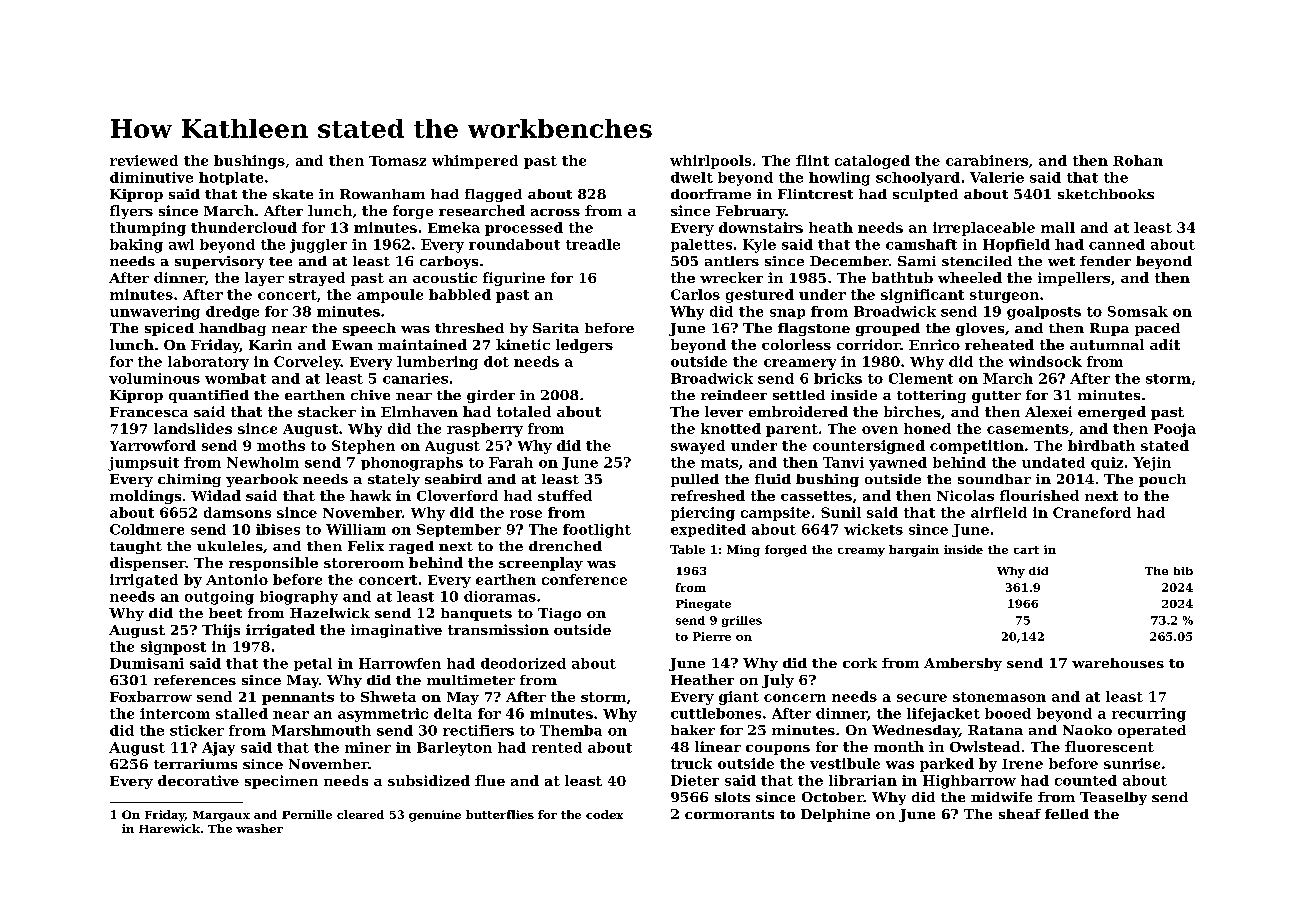 The image size is (1308, 924). Describe the element at coordinates (232, 313) in the screenshot. I see `dredge` at that location.
